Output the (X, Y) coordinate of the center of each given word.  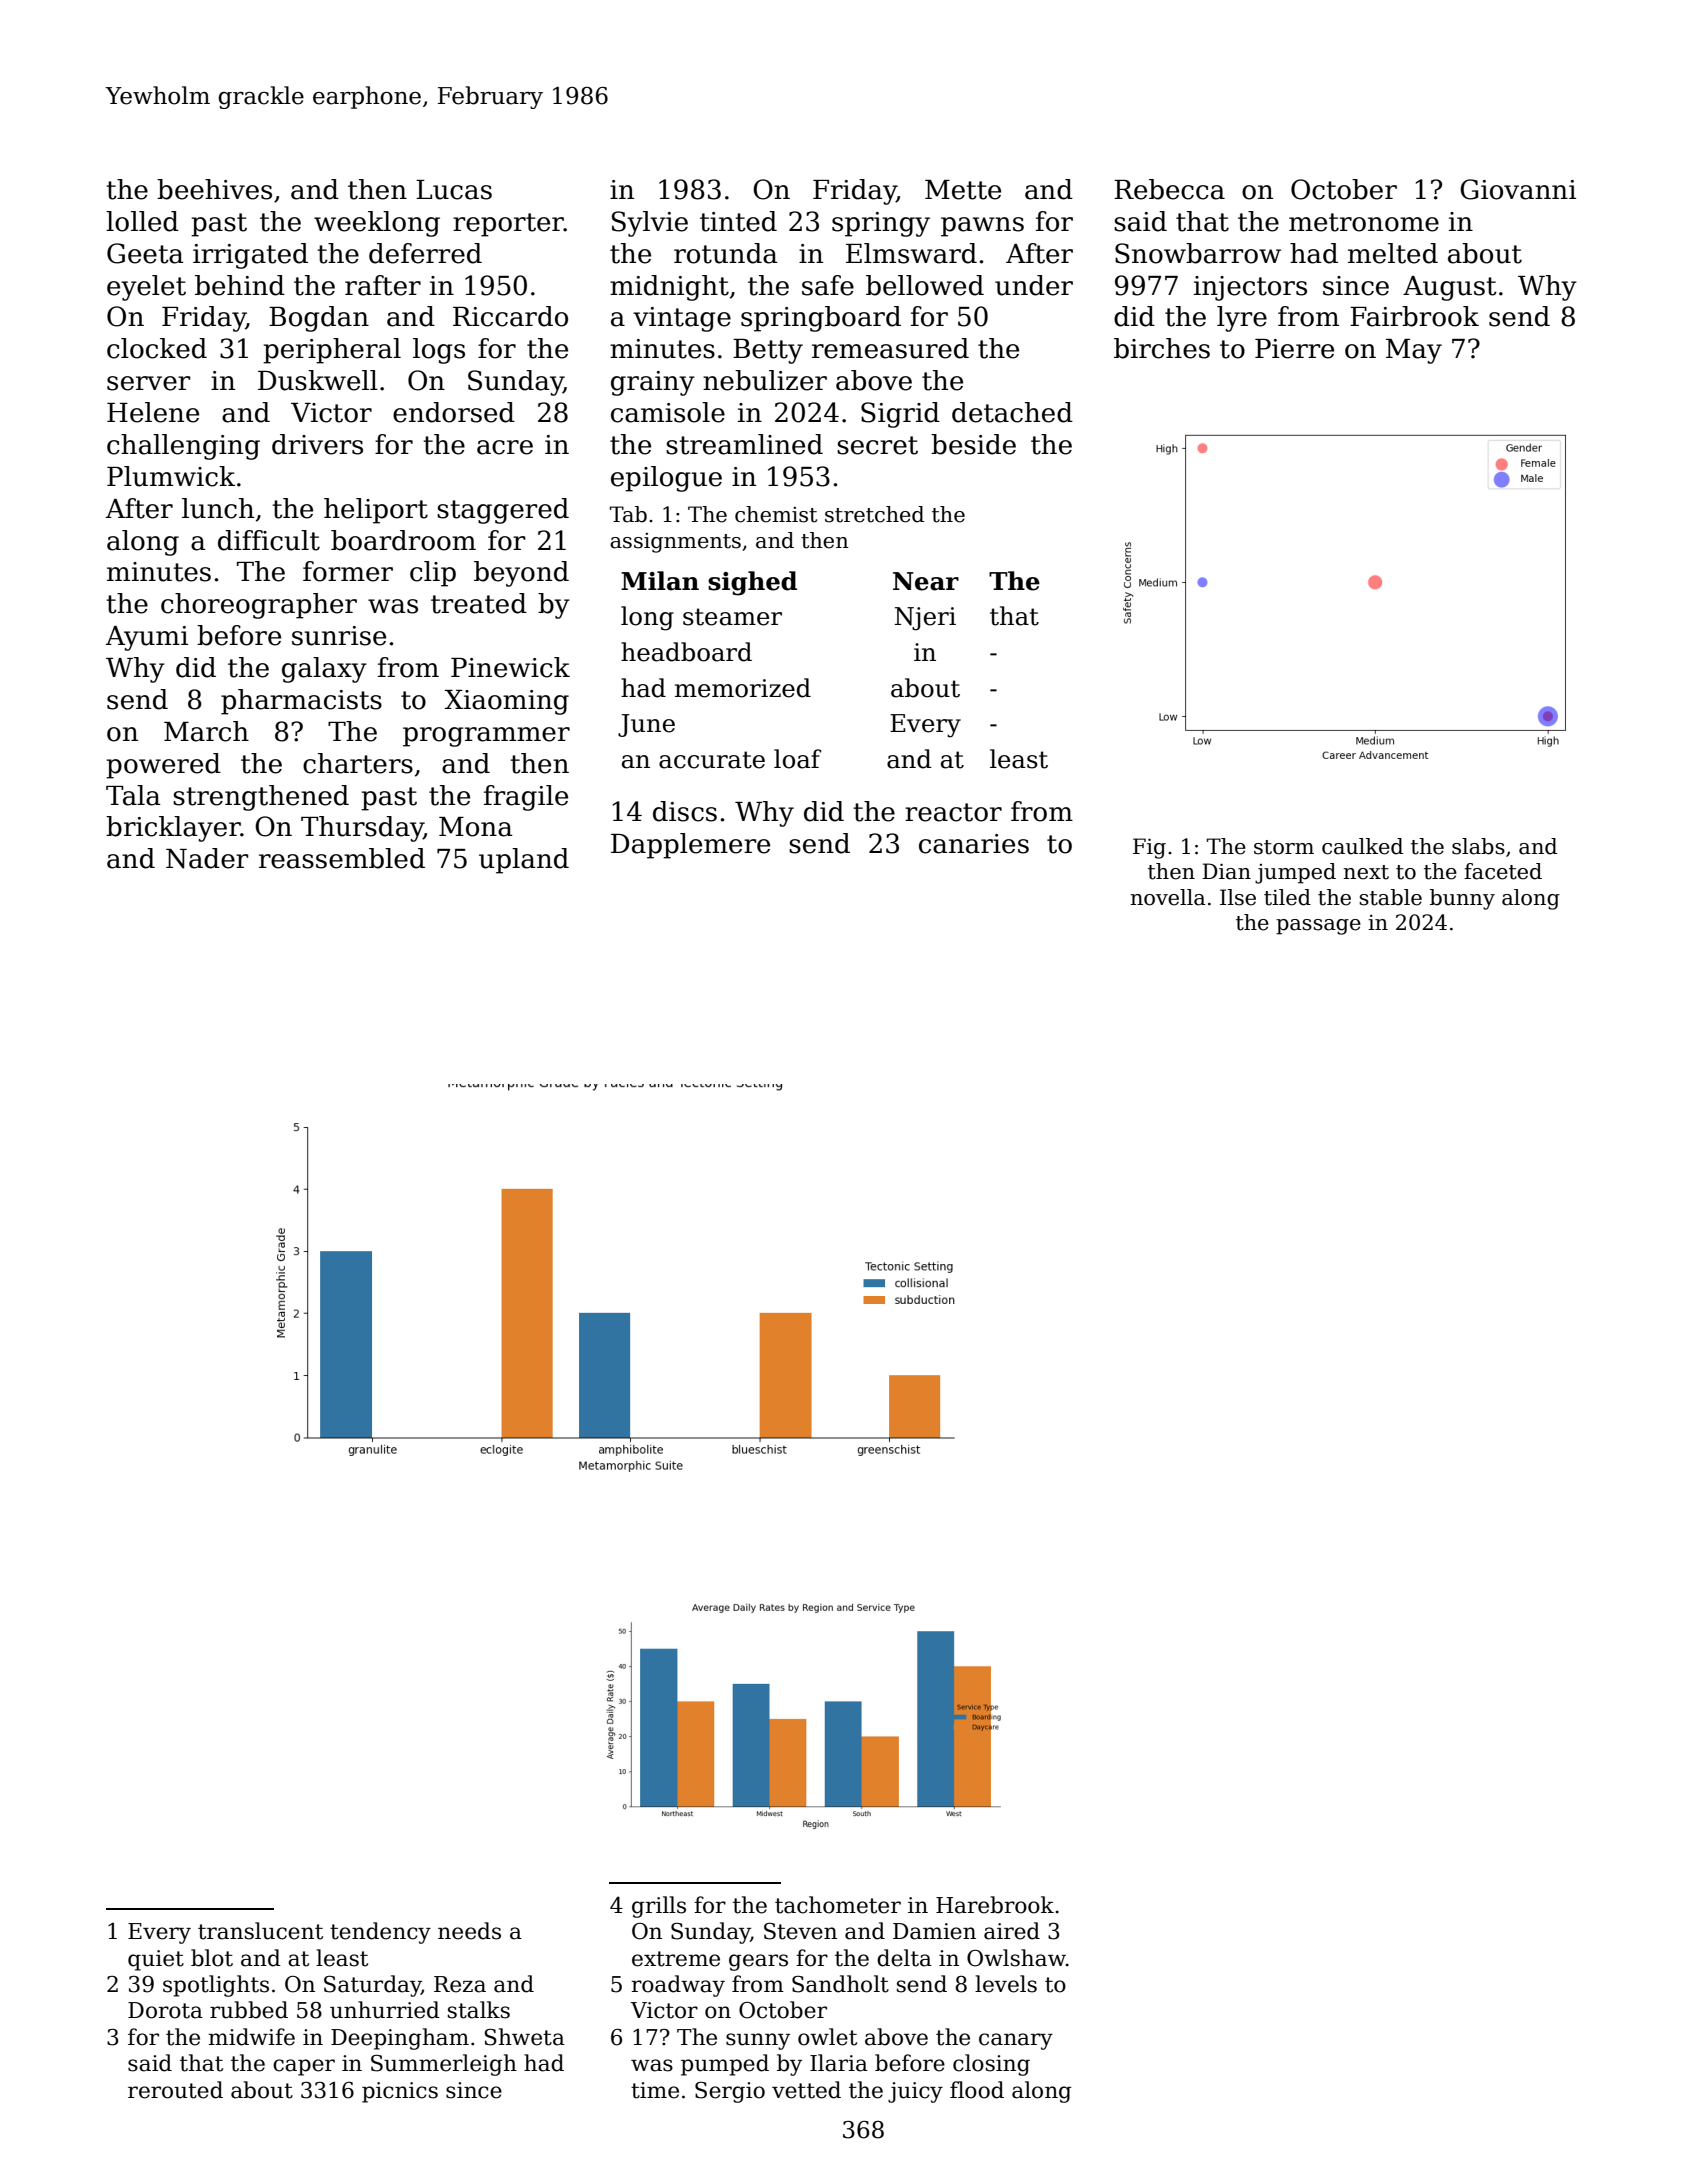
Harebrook (995, 1905)
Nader (207, 858)
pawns (982, 227)
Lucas (454, 190)
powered (163, 766)
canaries (974, 844)
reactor (953, 812)
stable (1390, 897)
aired (1012, 1931)
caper (304, 2067)
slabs (1478, 846)
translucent (260, 1931)
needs (469, 1931)
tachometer (838, 1905)
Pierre (1294, 349)
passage (1318, 927)
